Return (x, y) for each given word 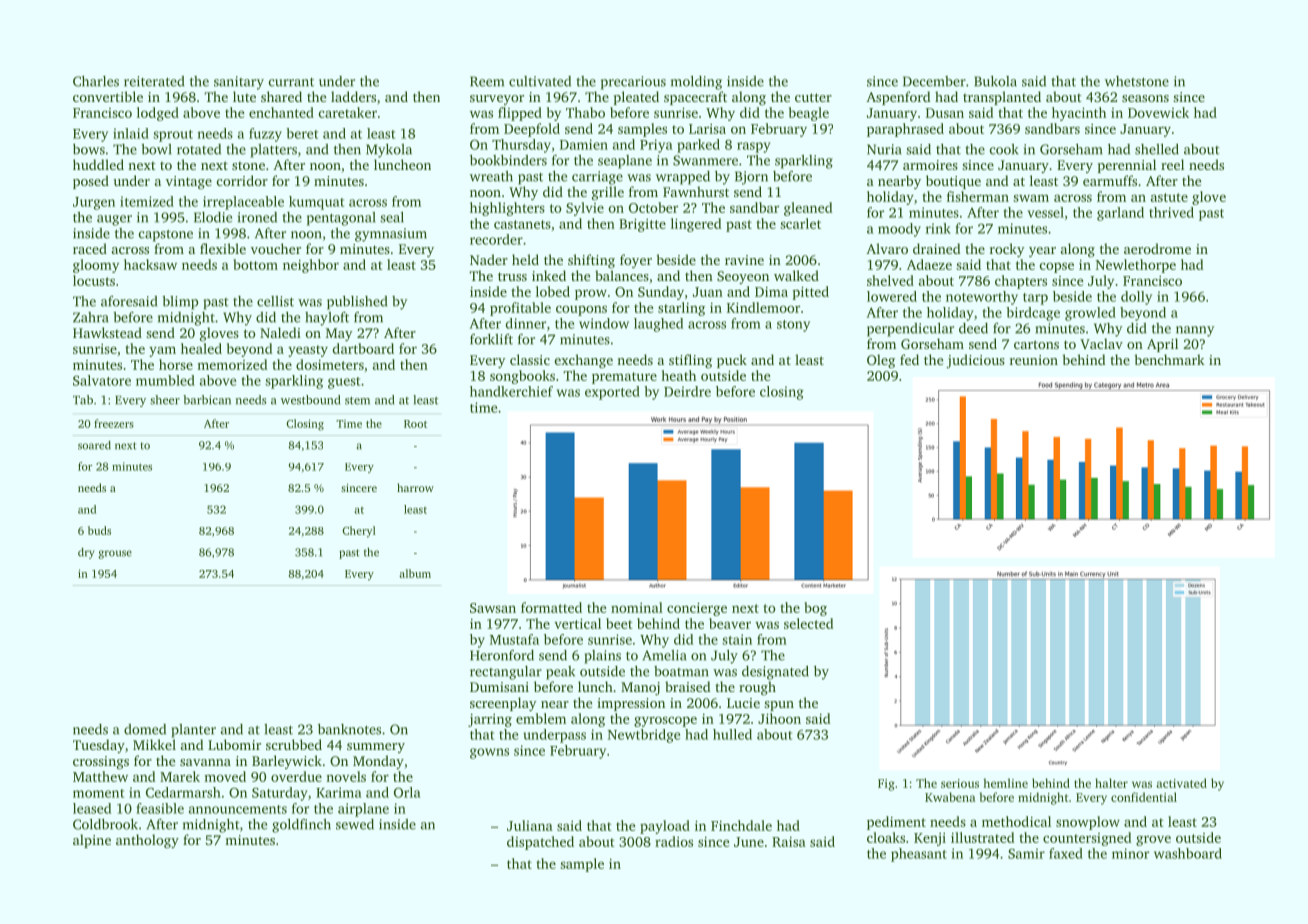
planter (193, 731)
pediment (896, 823)
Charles (96, 81)
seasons (1145, 98)
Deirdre (687, 391)
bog (815, 609)
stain (737, 639)
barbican (207, 400)
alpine (92, 841)
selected (809, 623)
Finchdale (741, 825)
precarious (633, 83)
